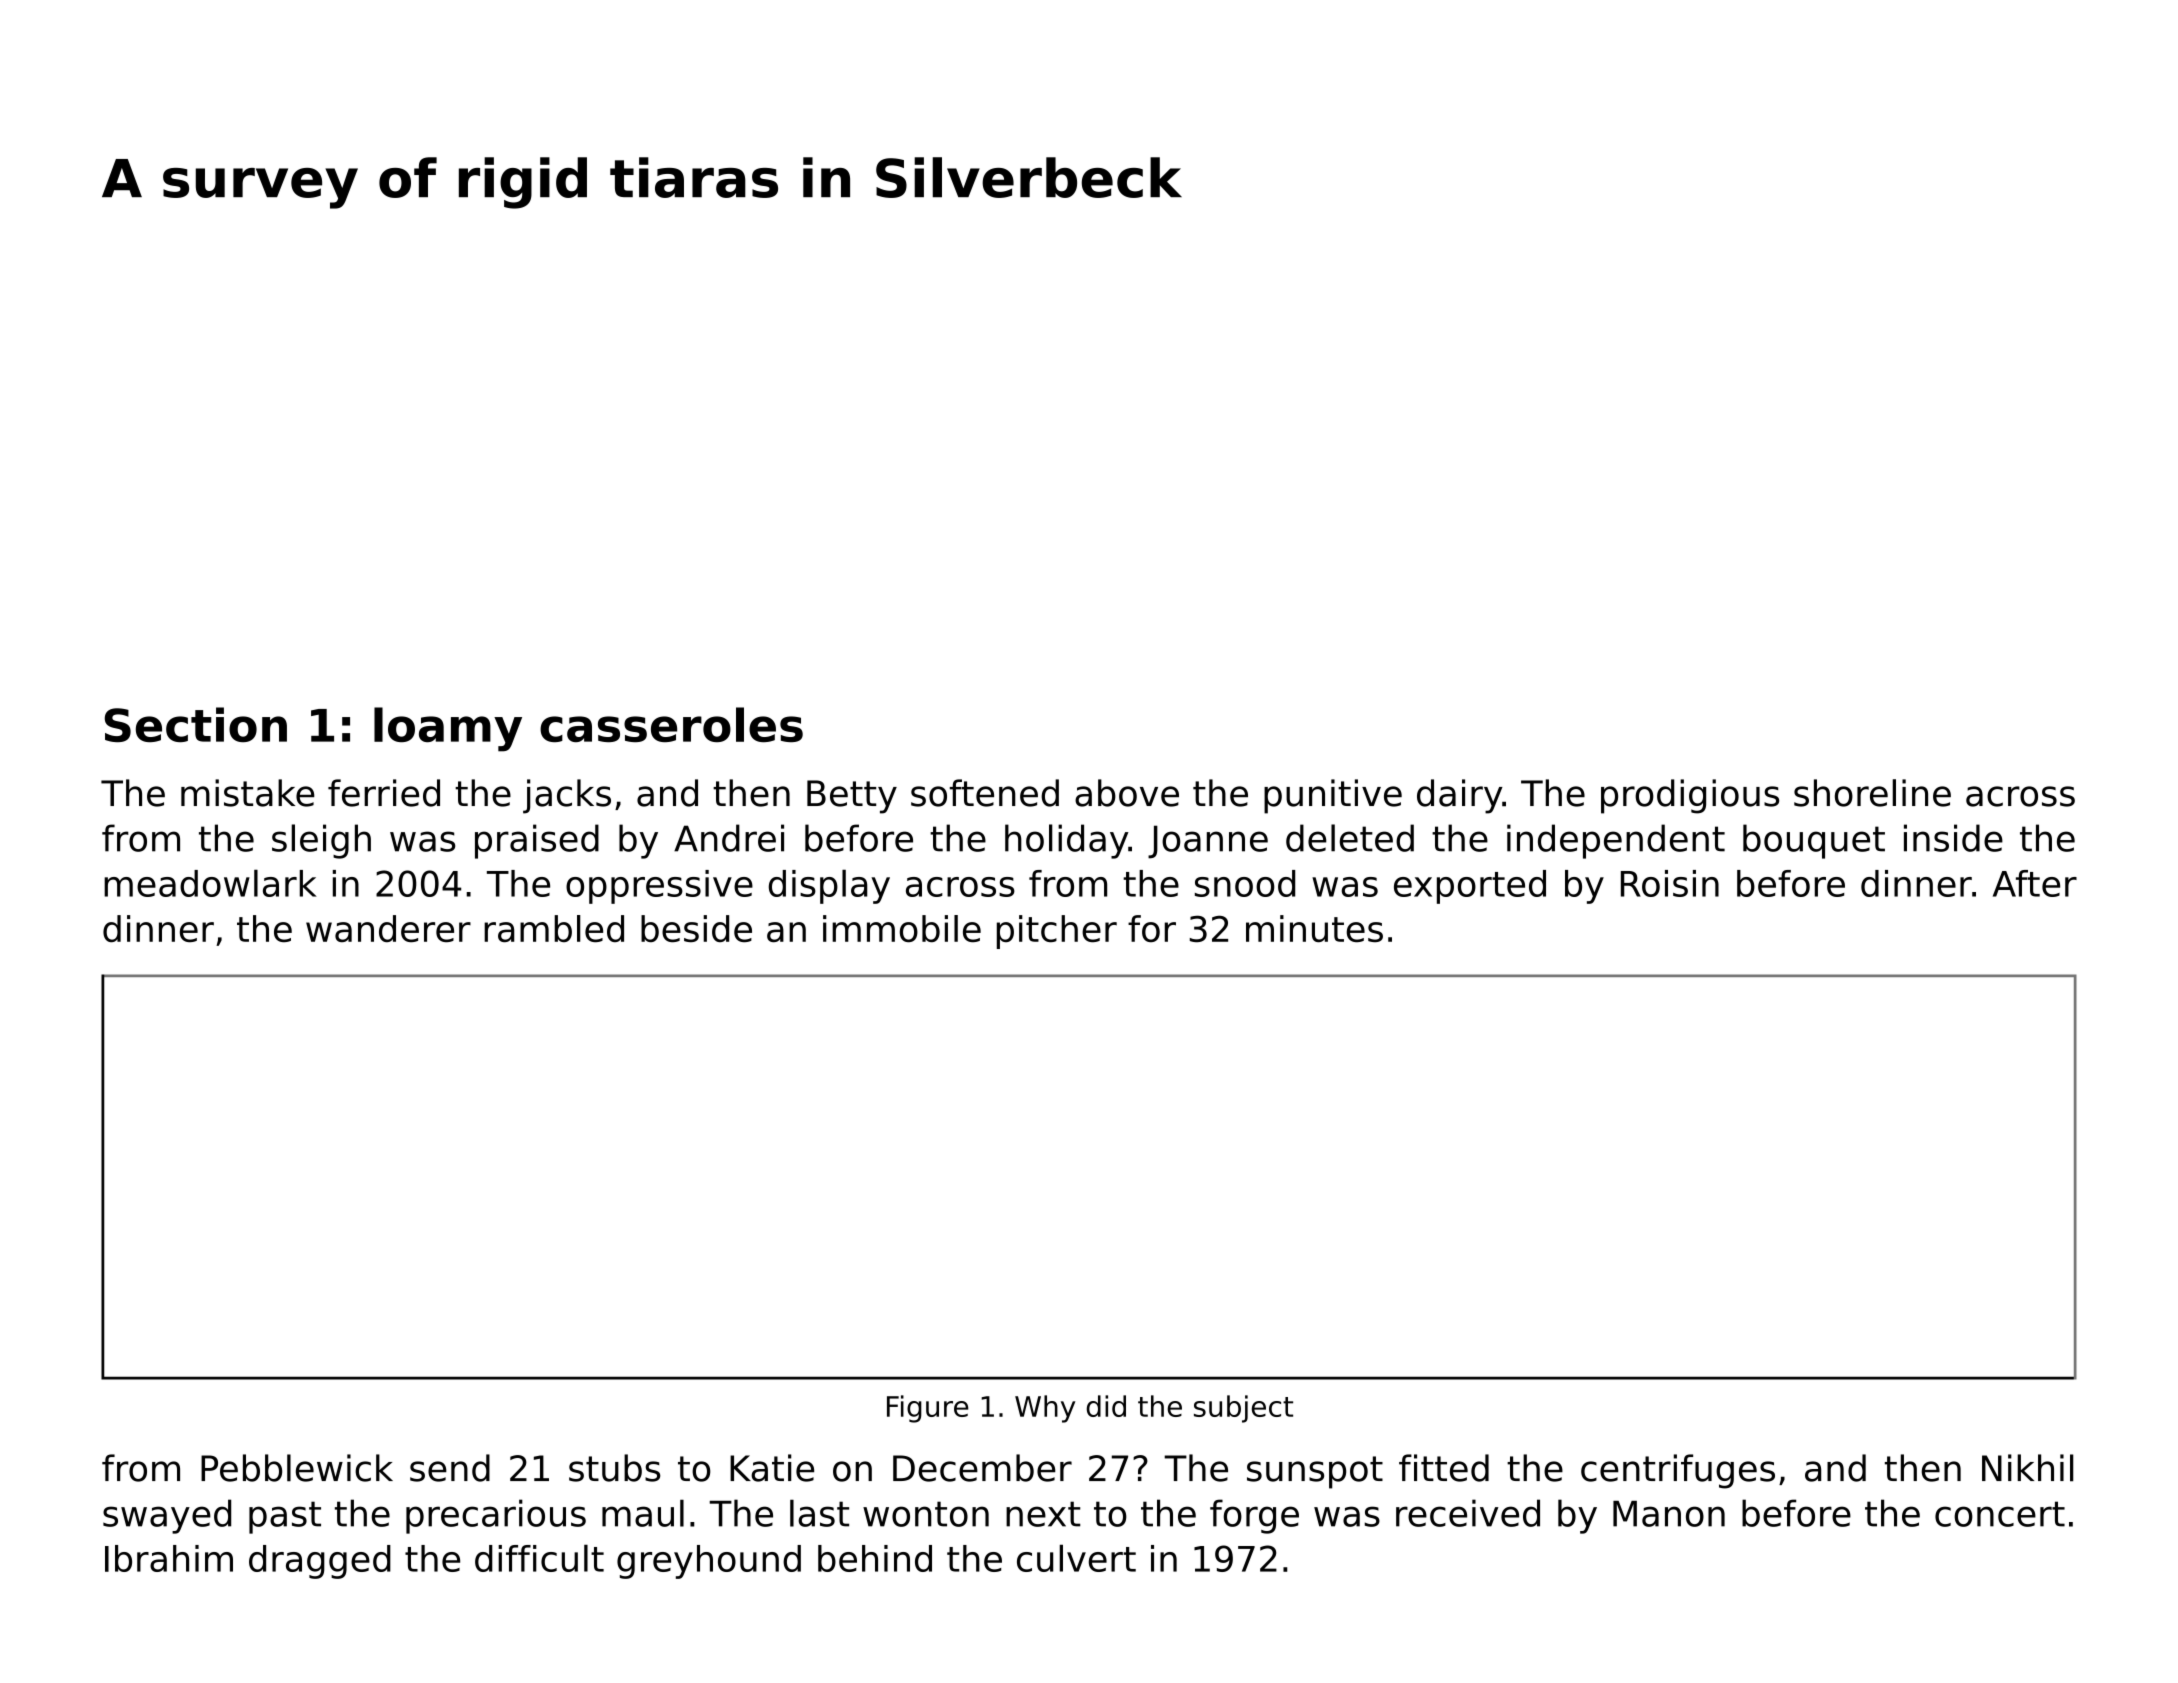 Image resolution: width=2178 pixels, height=1683 pixels. Describe the element at coordinates (1670, 883) in the screenshot. I see `Roisin` at that location.
